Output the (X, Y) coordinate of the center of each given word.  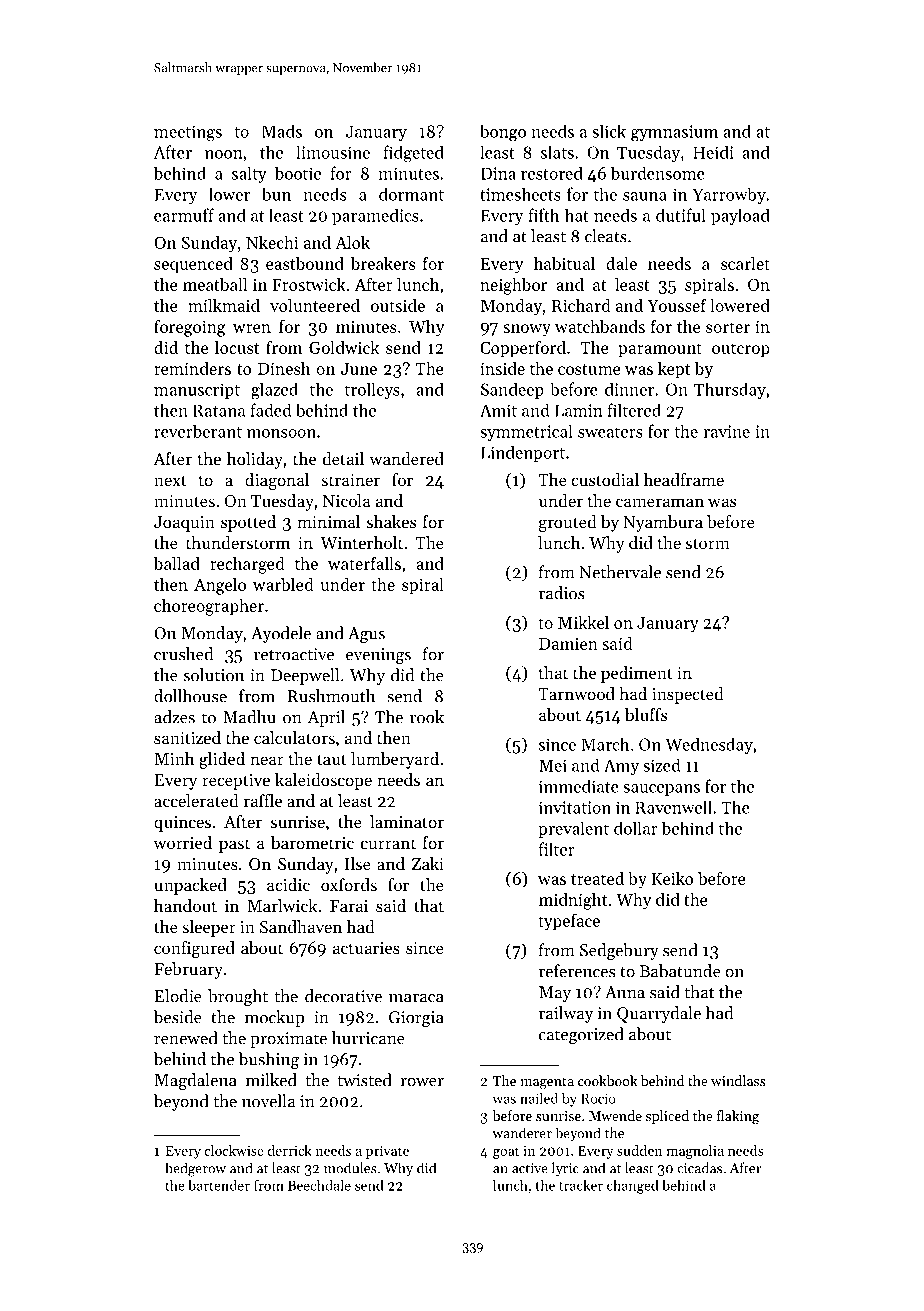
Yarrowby (729, 195)
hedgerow (195, 1169)
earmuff (184, 215)
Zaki (428, 863)
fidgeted (413, 153)
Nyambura (663, 523)
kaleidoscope (323, 781)
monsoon (281, 433)
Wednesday (709, 745)
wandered (406, 458)
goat (506, 1153)
